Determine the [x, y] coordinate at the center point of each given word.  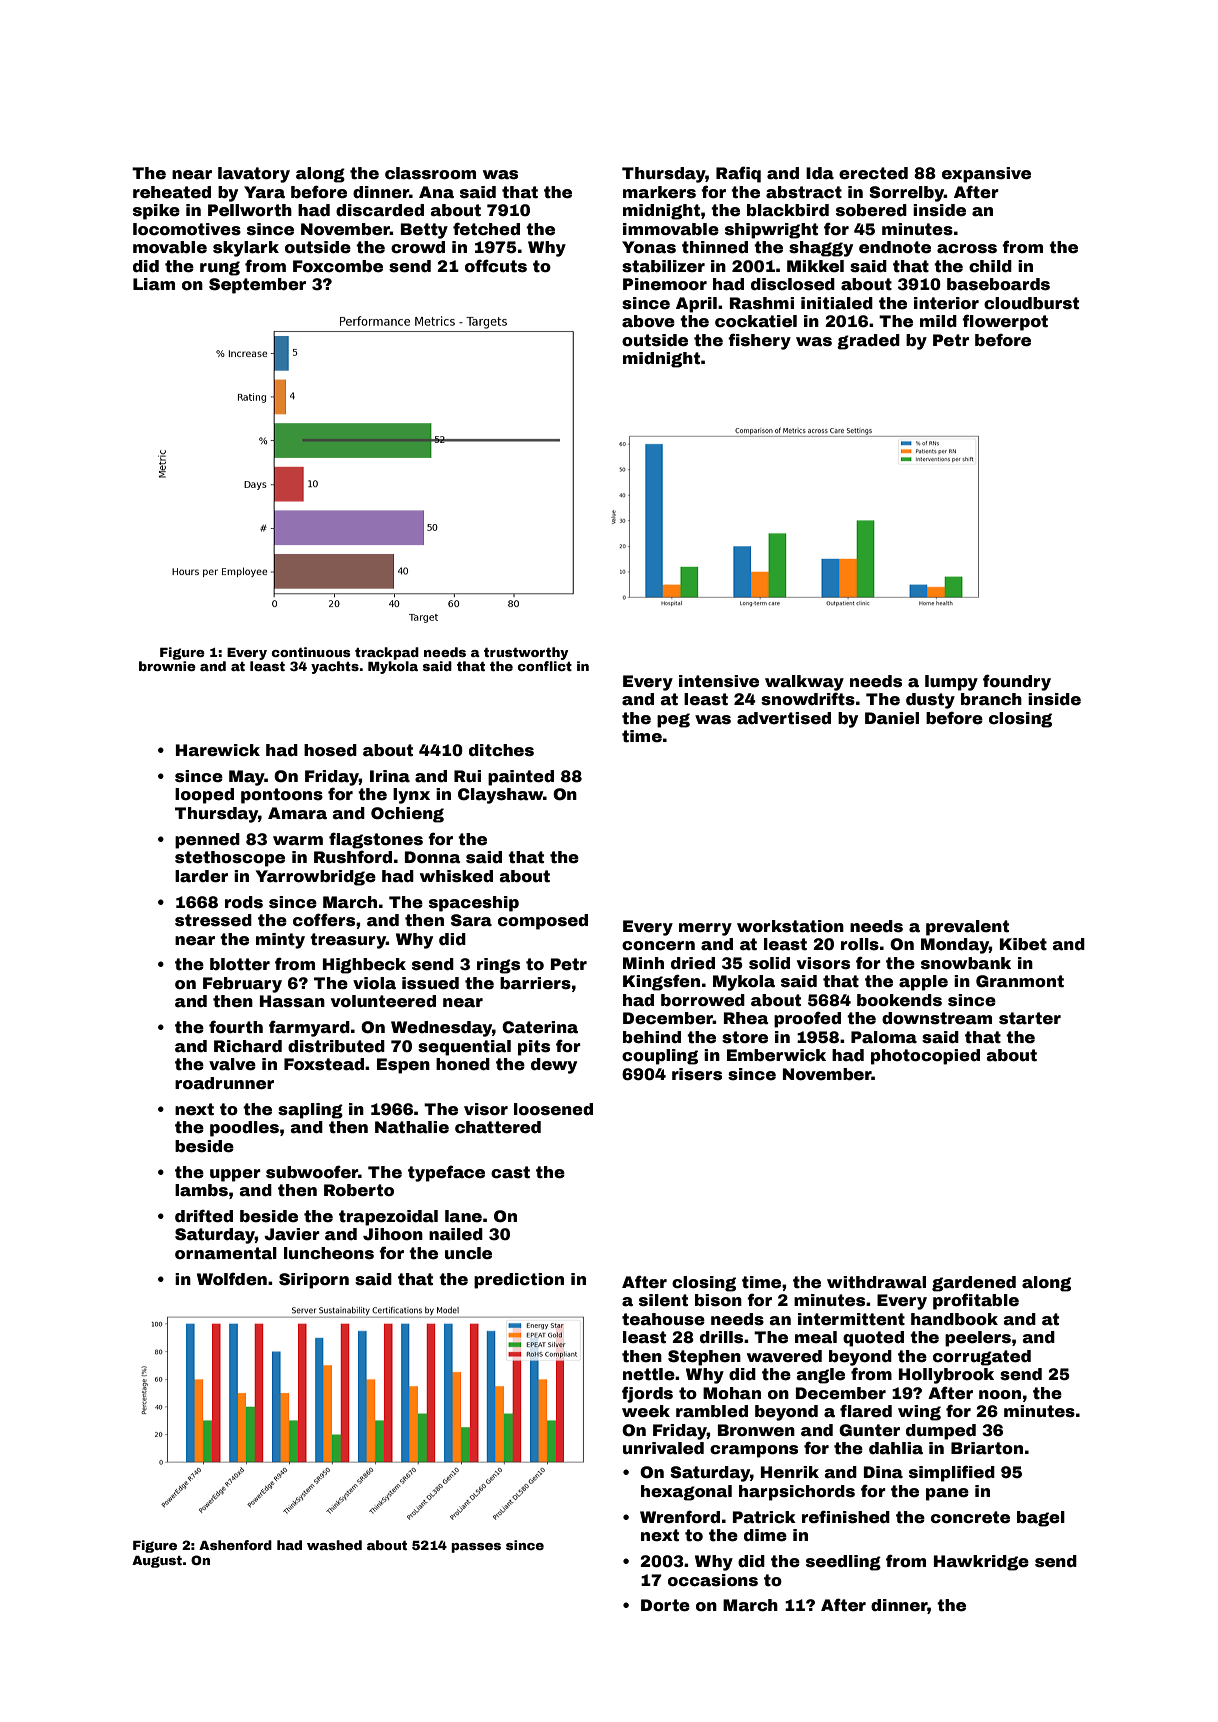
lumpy [951, 683]
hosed [330, 750]
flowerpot [1005, 322]
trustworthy [526, 653]
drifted [204, 1216]
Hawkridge [981, 1563]
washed [334, 1545]
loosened [553, 1109]
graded [868, 342]
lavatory [254, 175]
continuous [311, 652]
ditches [501, 750]
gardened [974, 1284]
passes [476, 1548]
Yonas [649, 247]
